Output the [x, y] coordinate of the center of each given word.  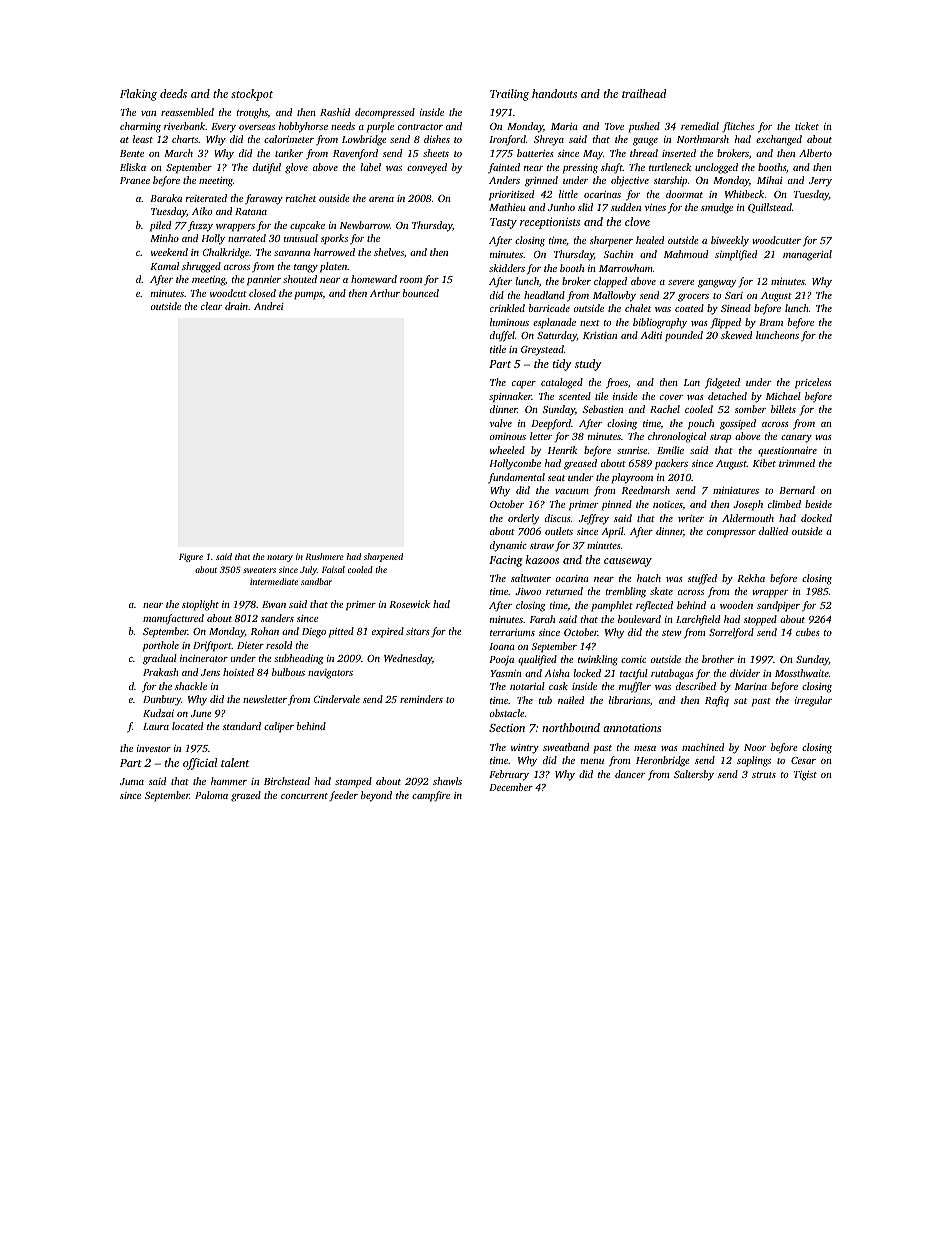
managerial [807, 255]
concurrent [304, 796]
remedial [700, 126]
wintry [525, 749]
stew [672, 633]
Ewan [274, 604]
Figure [191, 557]
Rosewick [409, 604]
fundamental [516, 478]
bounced [421, 293]
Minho [164, 238]
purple [380, 127]
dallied [773, 531]
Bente [132, 153]
